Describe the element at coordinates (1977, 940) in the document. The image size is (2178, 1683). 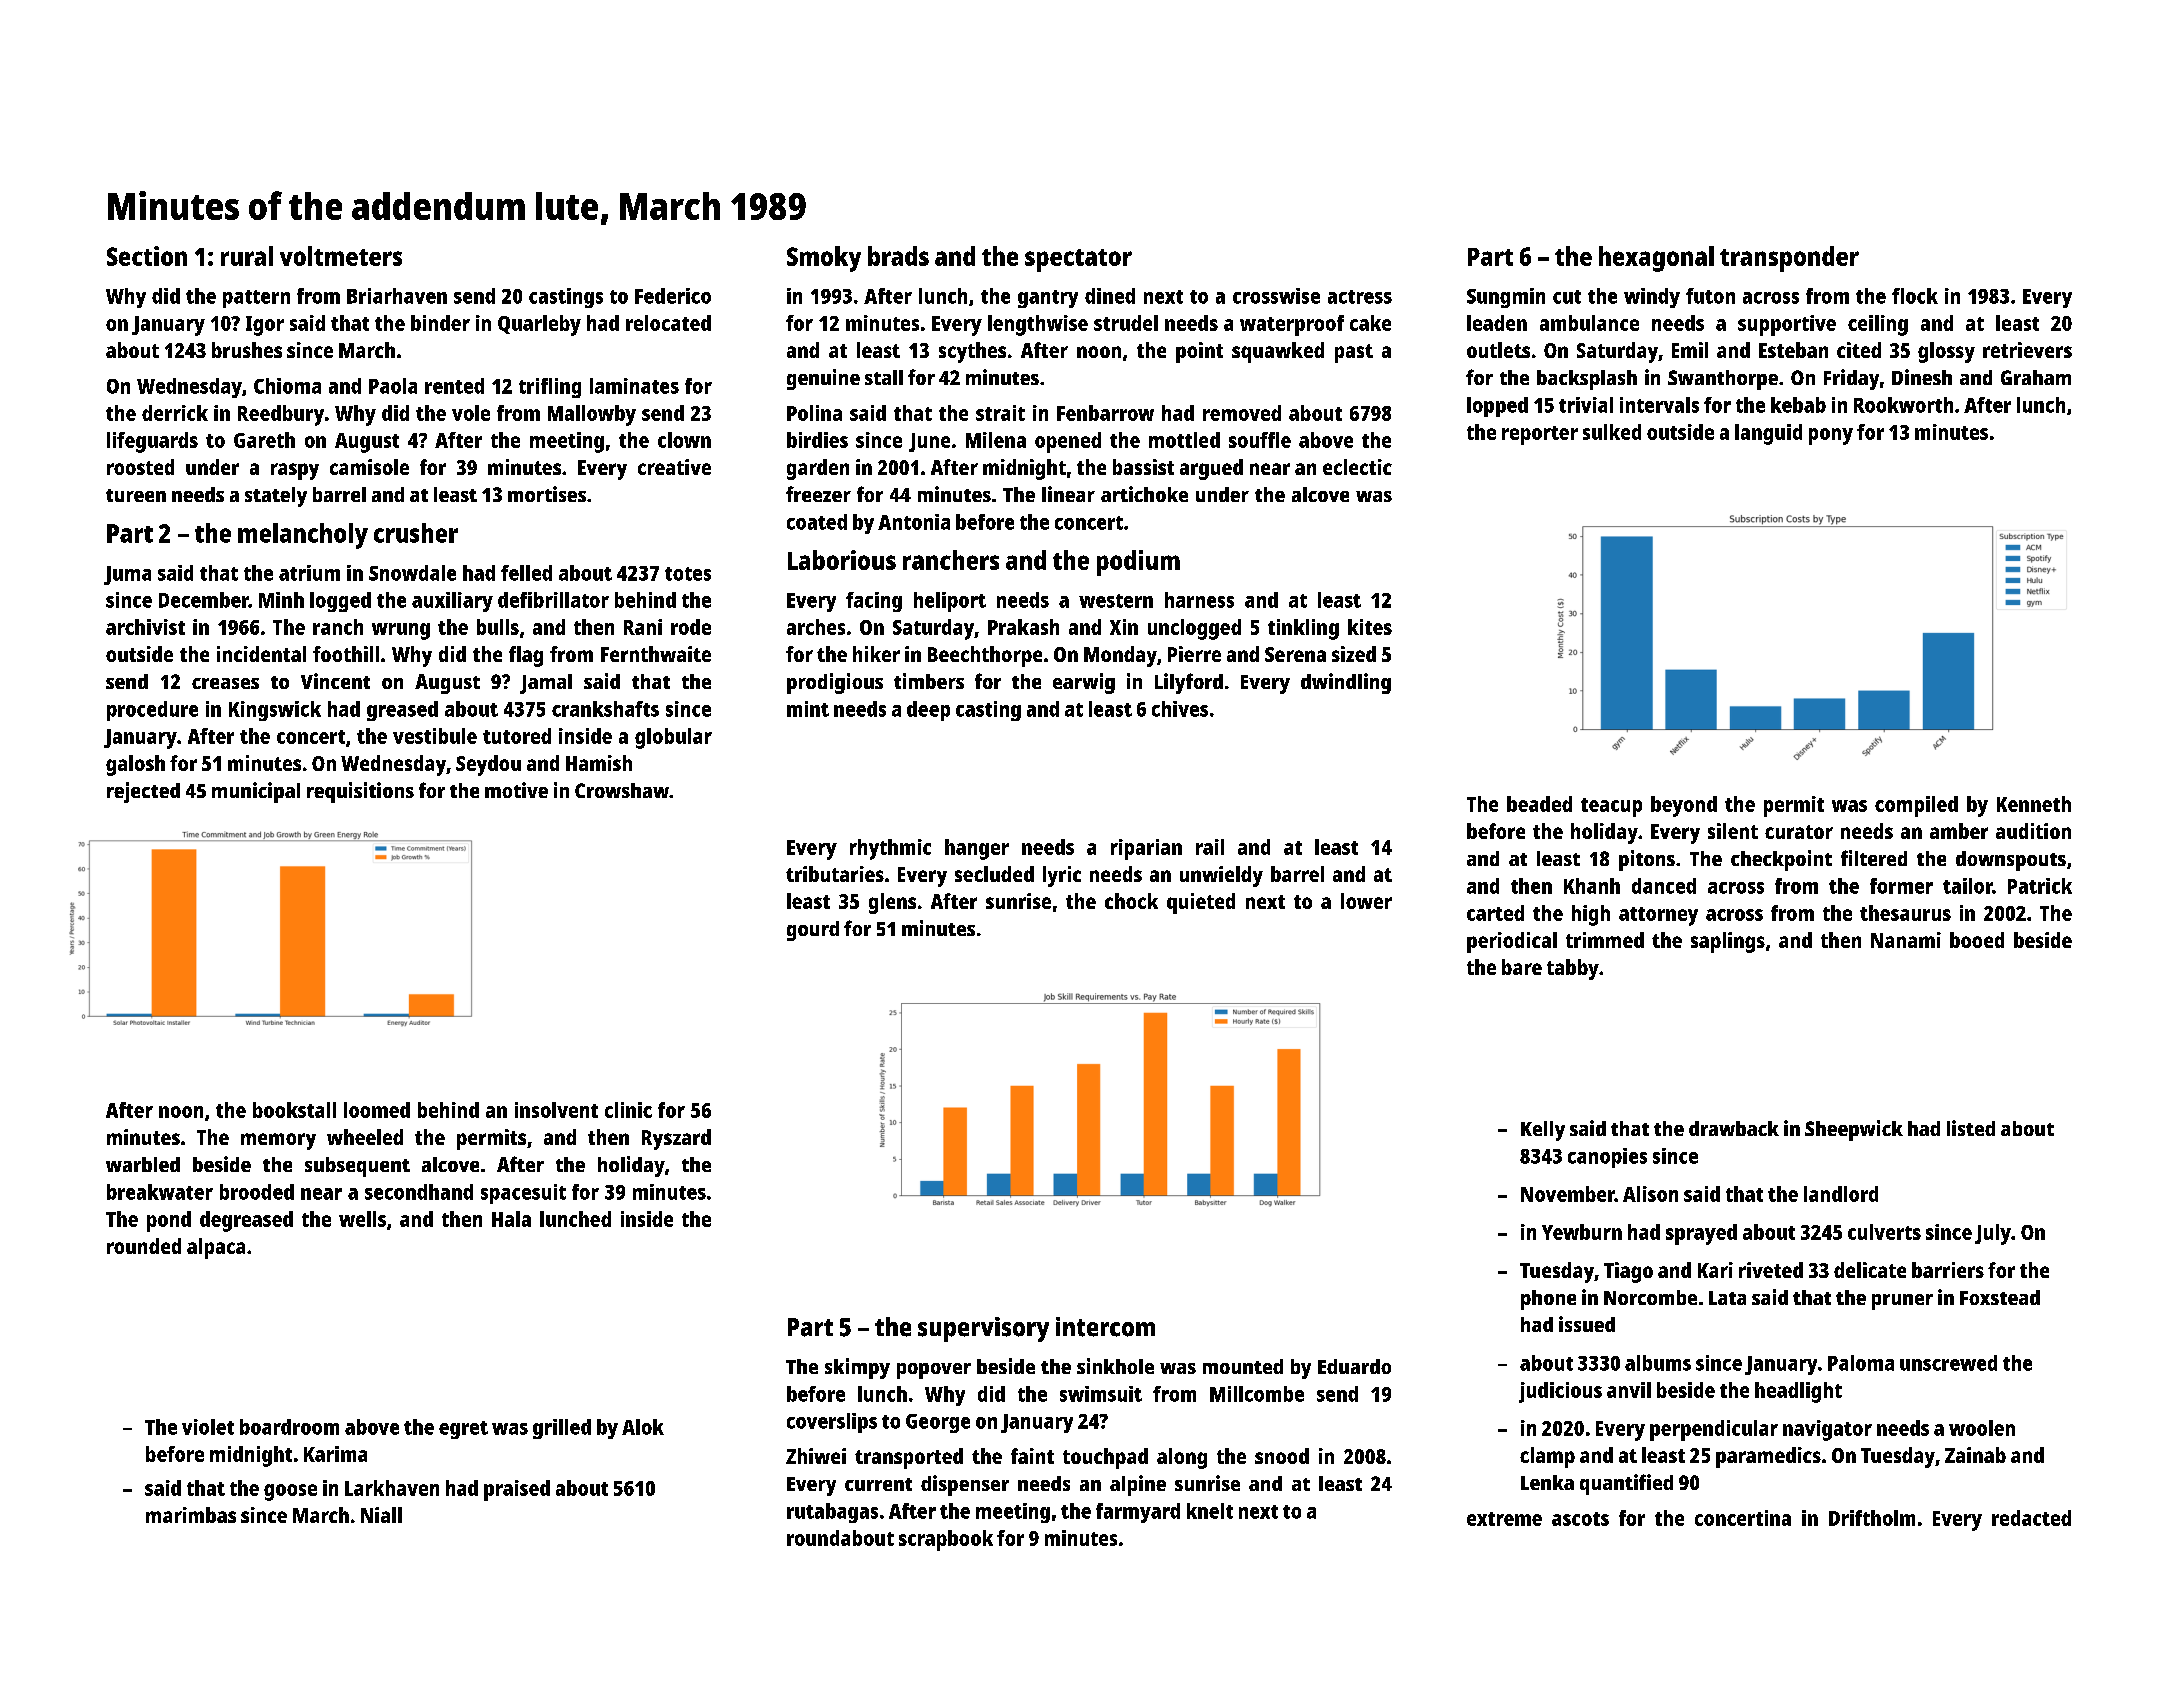
I see `booed` at that location.
